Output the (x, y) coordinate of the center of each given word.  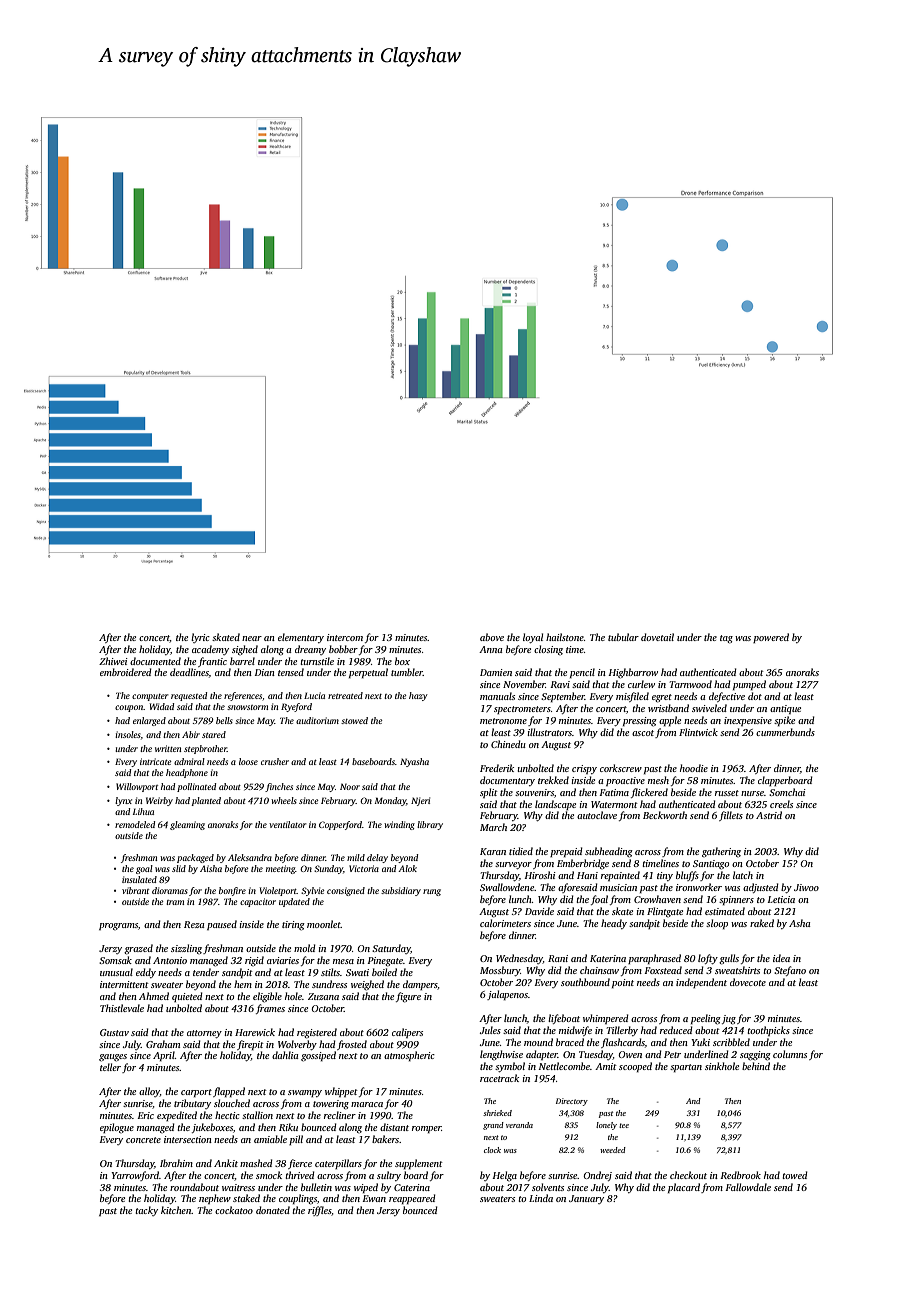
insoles (128, 734)
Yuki (700, 1042)
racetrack (499, 1078)
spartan (686, 1068)
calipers (407, 1033)
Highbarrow (633, 673)
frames (270, 1009)
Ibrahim (176, 1163)
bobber (343, 649)
